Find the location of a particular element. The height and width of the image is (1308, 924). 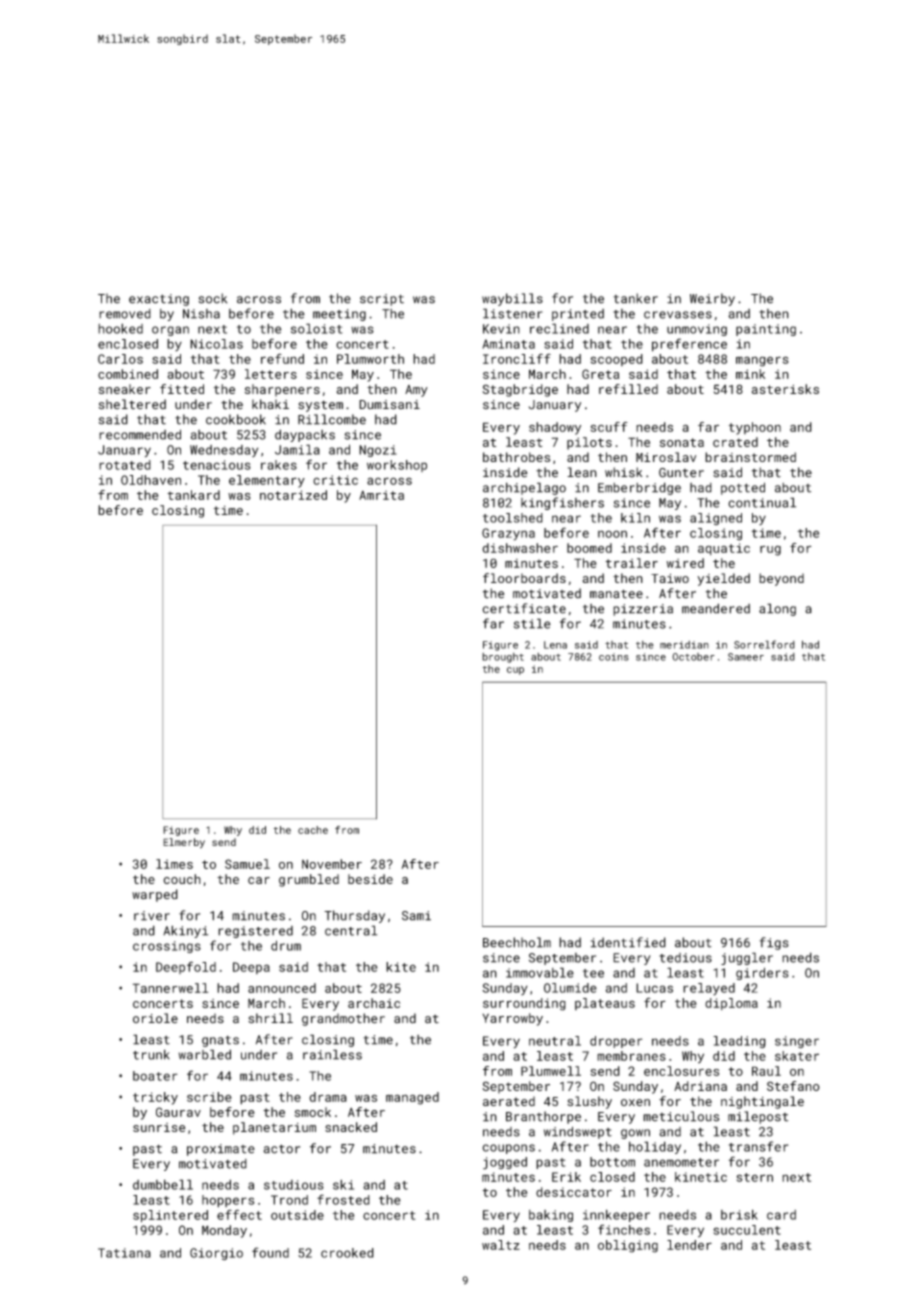

Sameer is located at coordinates (746, 657).
